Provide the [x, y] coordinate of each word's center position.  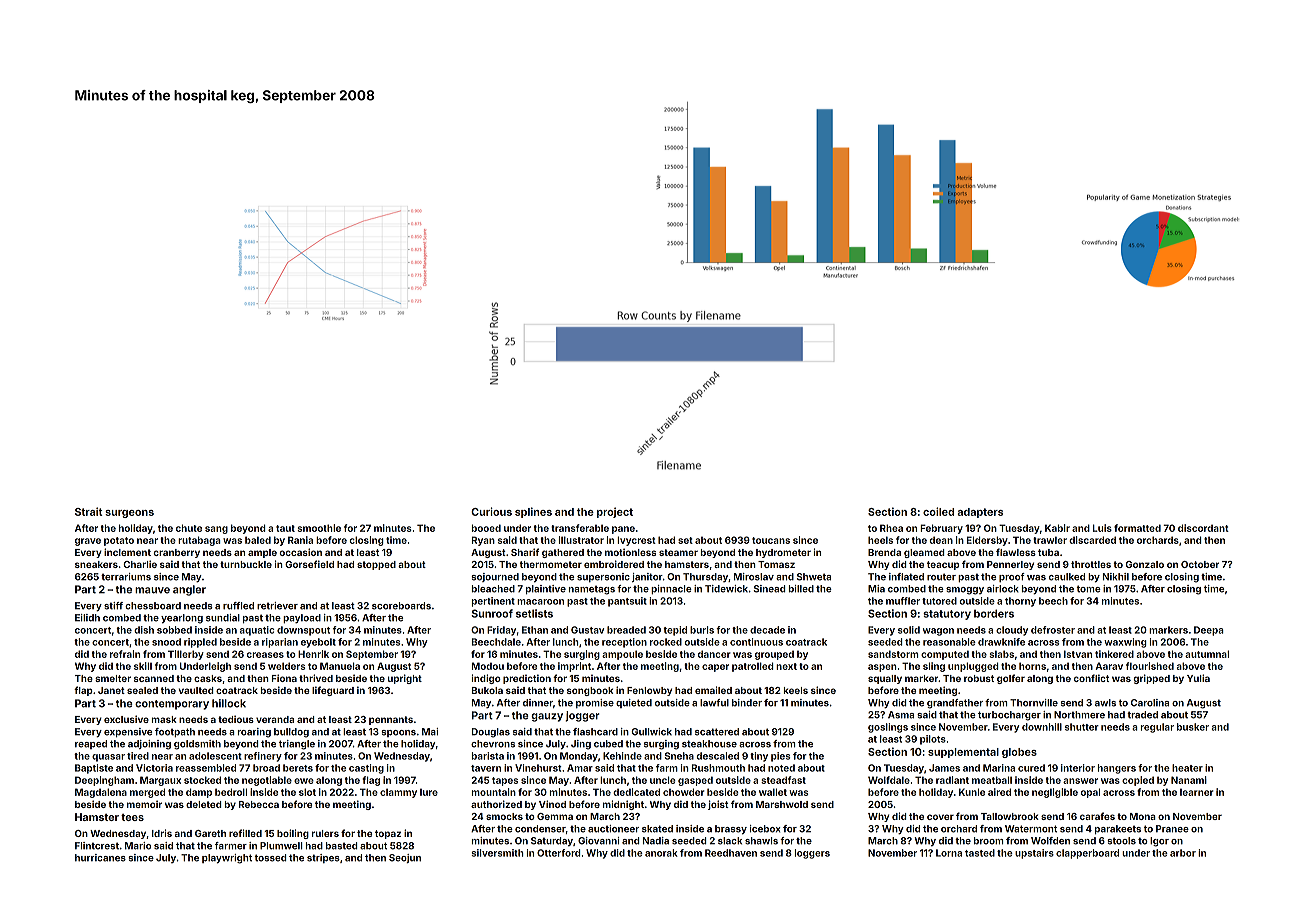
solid [909, 630]
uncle [663, 780]
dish [144, 630]
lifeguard [333, 691]
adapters [980, 513]
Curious [491, 511]
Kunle [972, 792]
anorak [661, 853]
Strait [88, 511]
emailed [713, 690]
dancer [714, 654]
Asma [901, 715]
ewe [304, 781]
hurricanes [100, 858]
